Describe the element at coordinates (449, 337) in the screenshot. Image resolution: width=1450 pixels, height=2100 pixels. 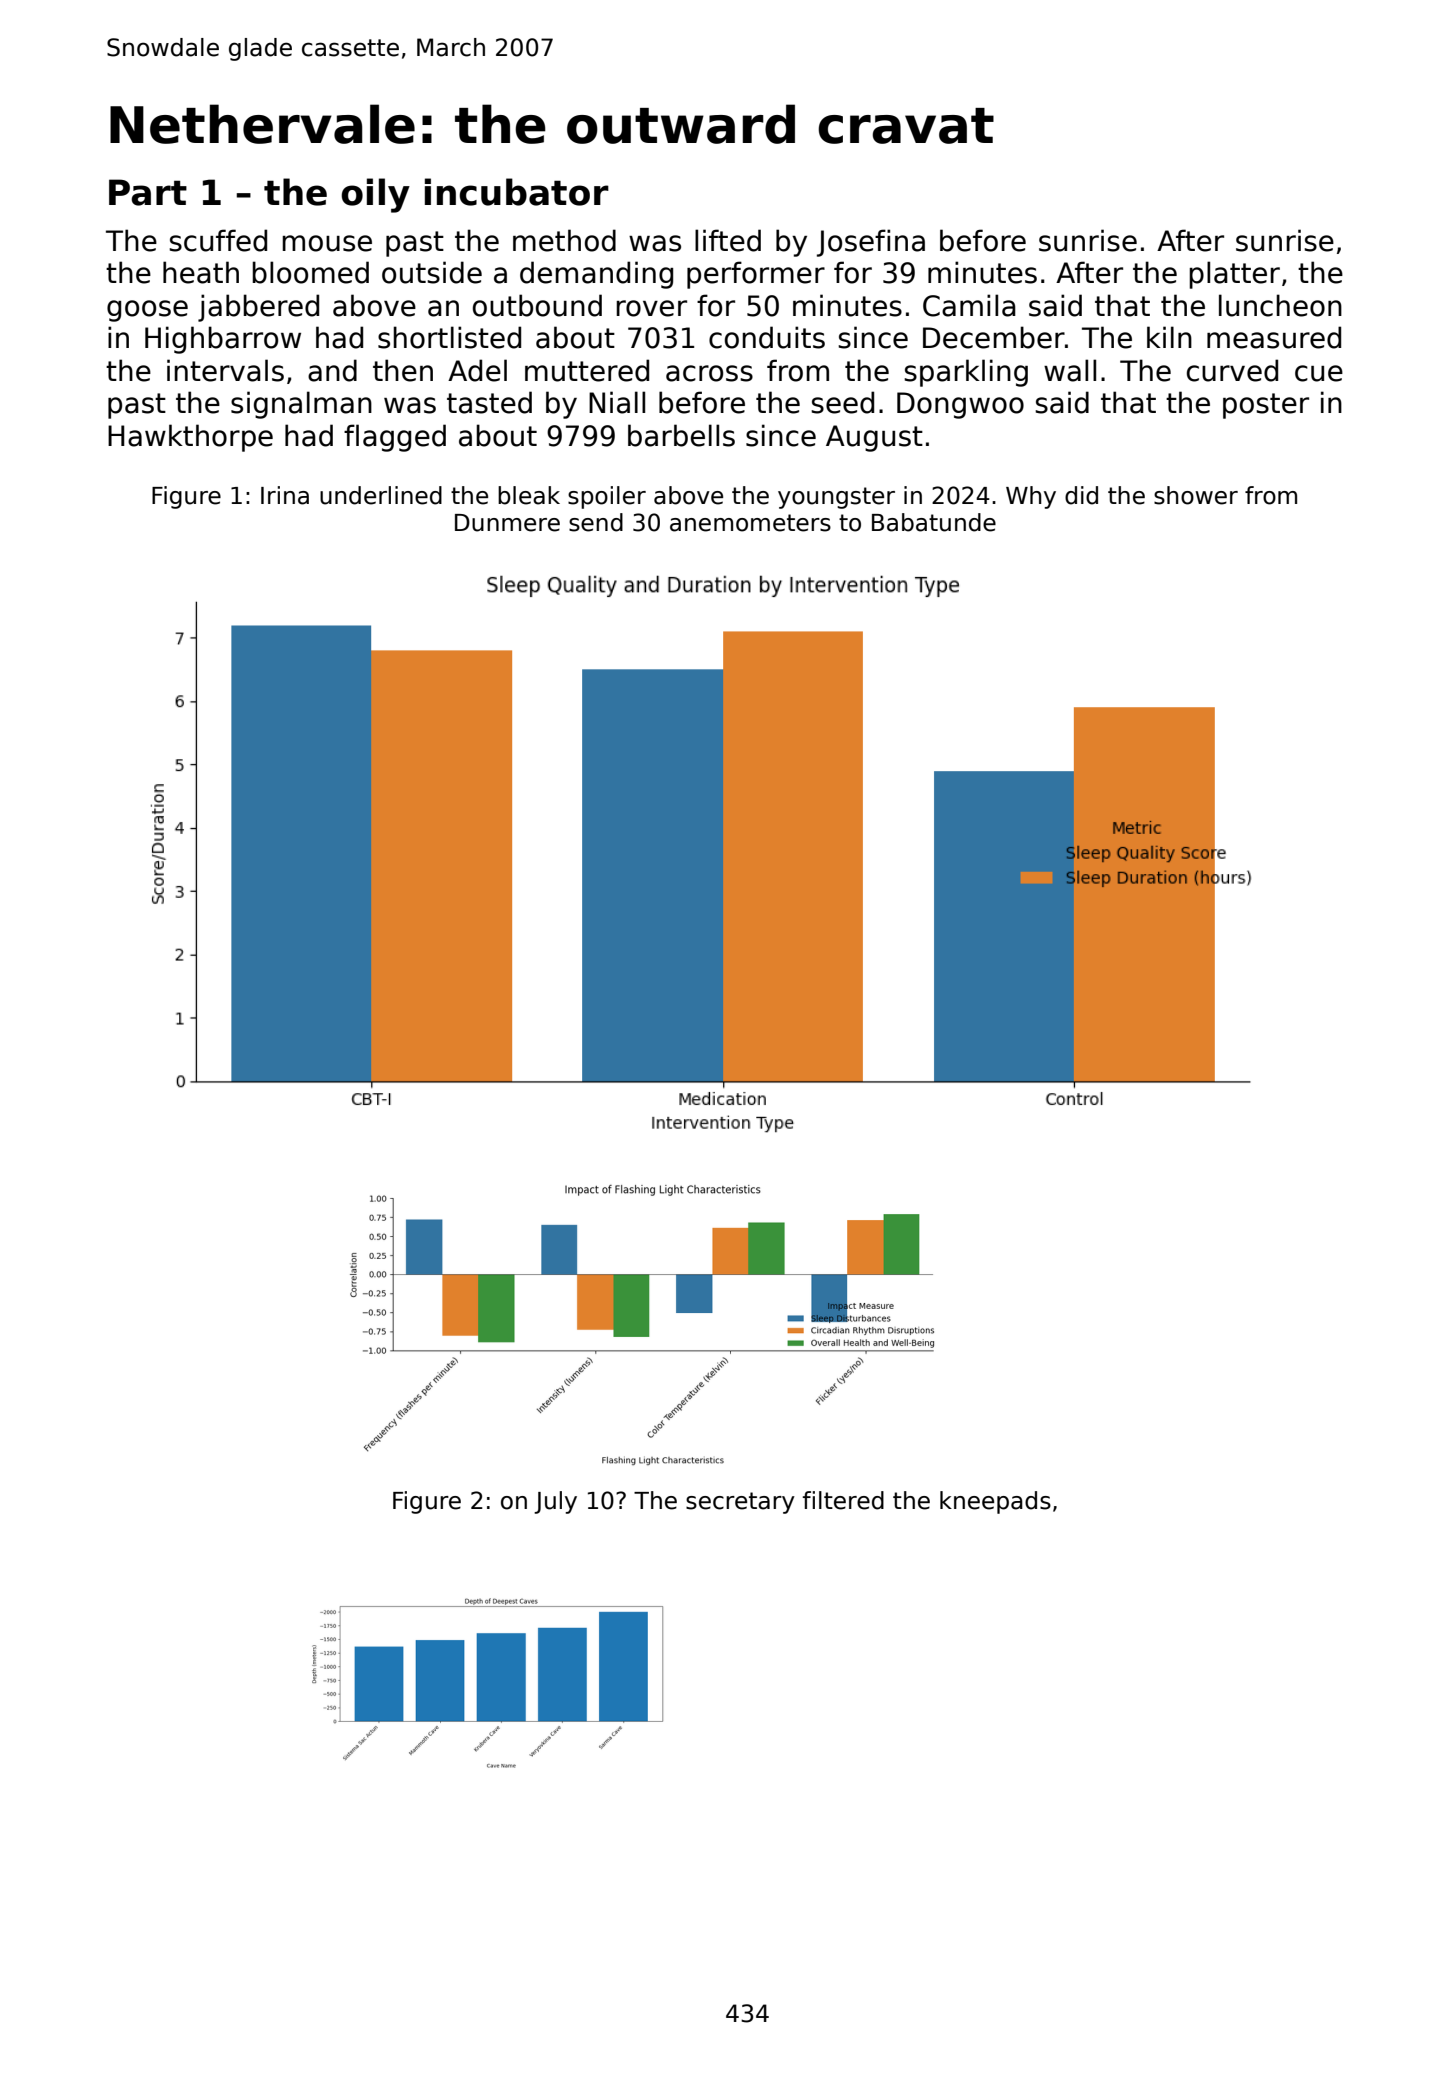
I see `shortlisted` at that location.
